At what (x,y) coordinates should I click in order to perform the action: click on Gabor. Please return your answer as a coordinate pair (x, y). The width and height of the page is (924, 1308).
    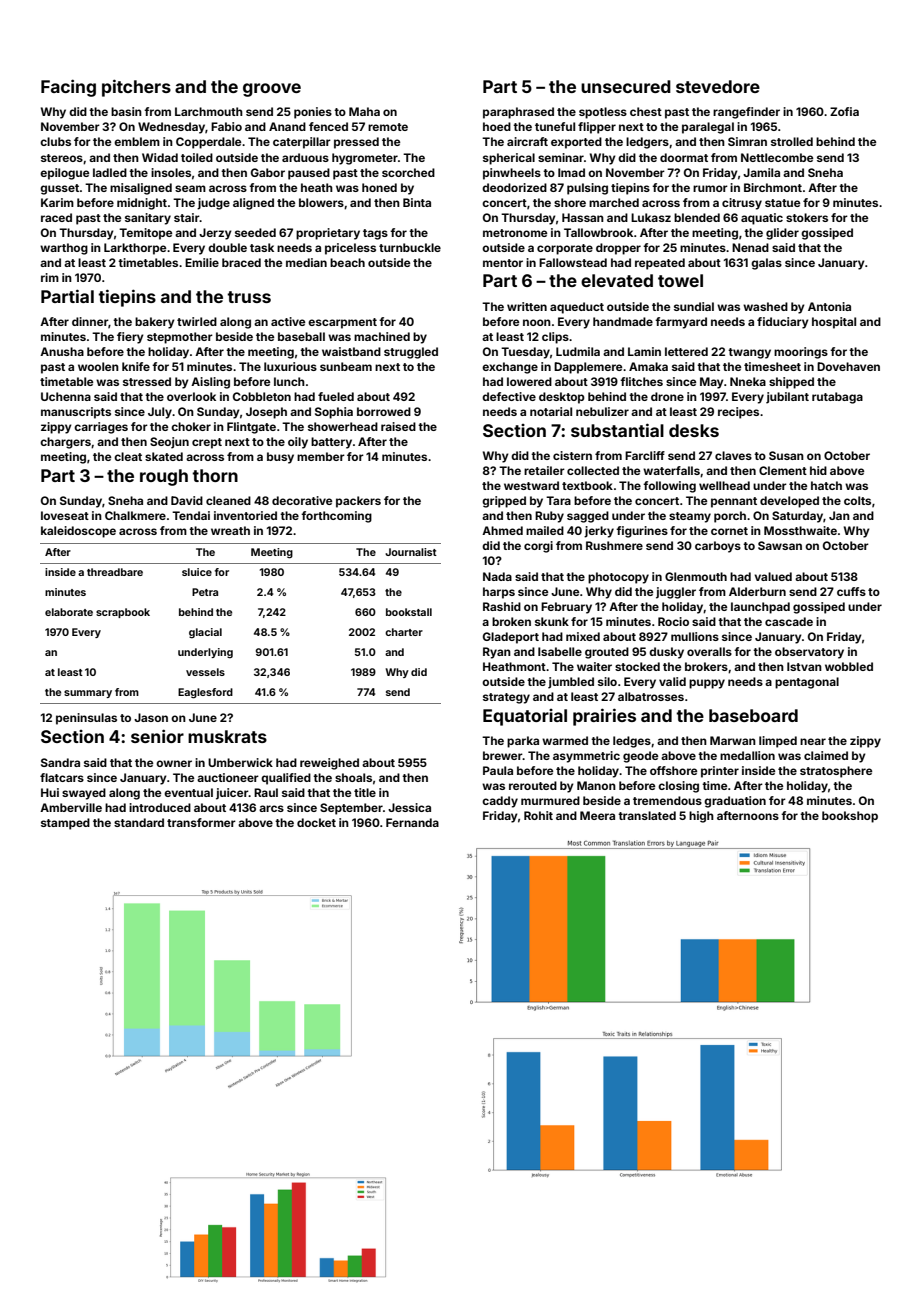
    Looking at the image, I should click on (268, 172).
